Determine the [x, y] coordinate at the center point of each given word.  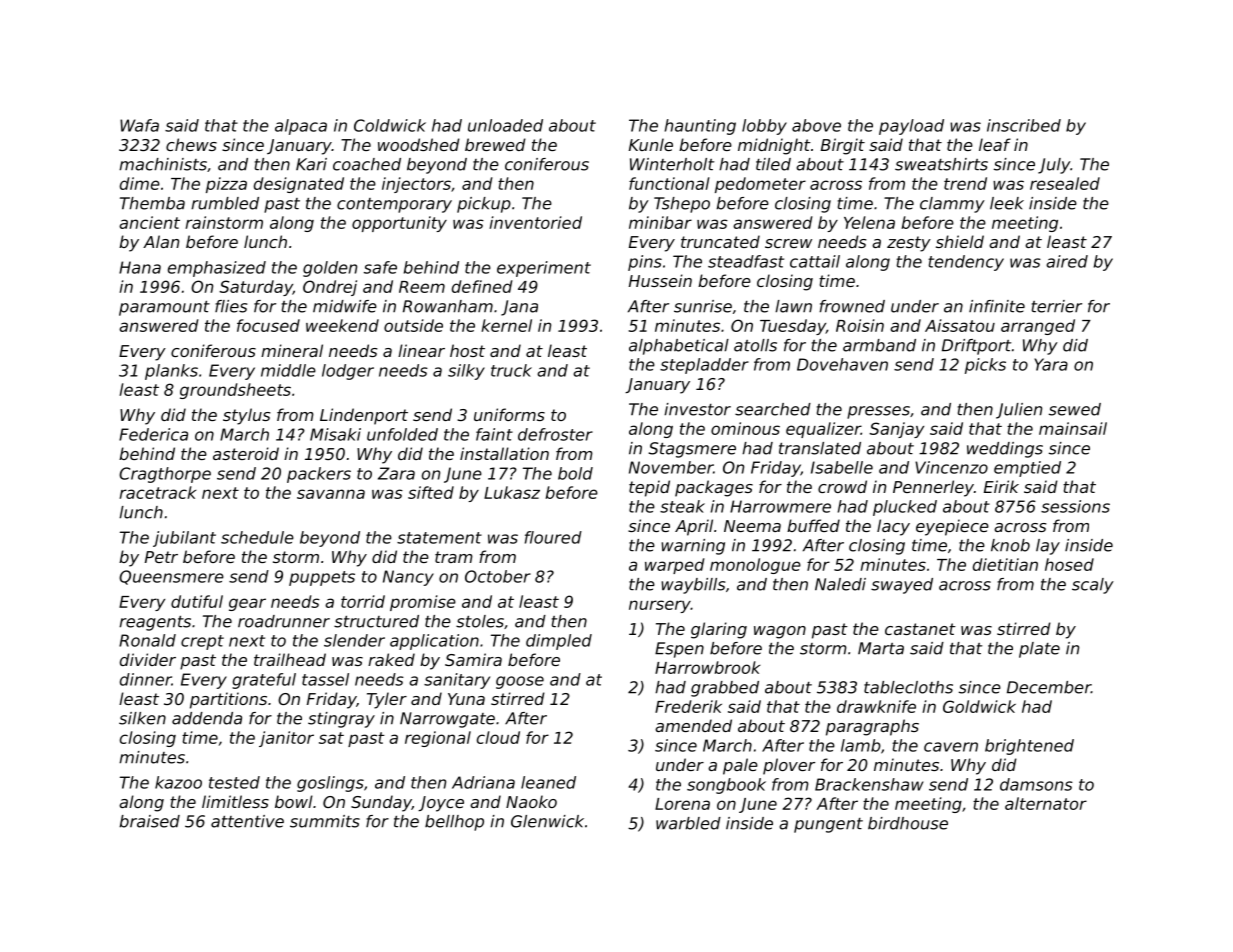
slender [354, 640]
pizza [226, 185]
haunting [700, 127]
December [1049, 687]
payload [911, 127]
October [498, 576]
